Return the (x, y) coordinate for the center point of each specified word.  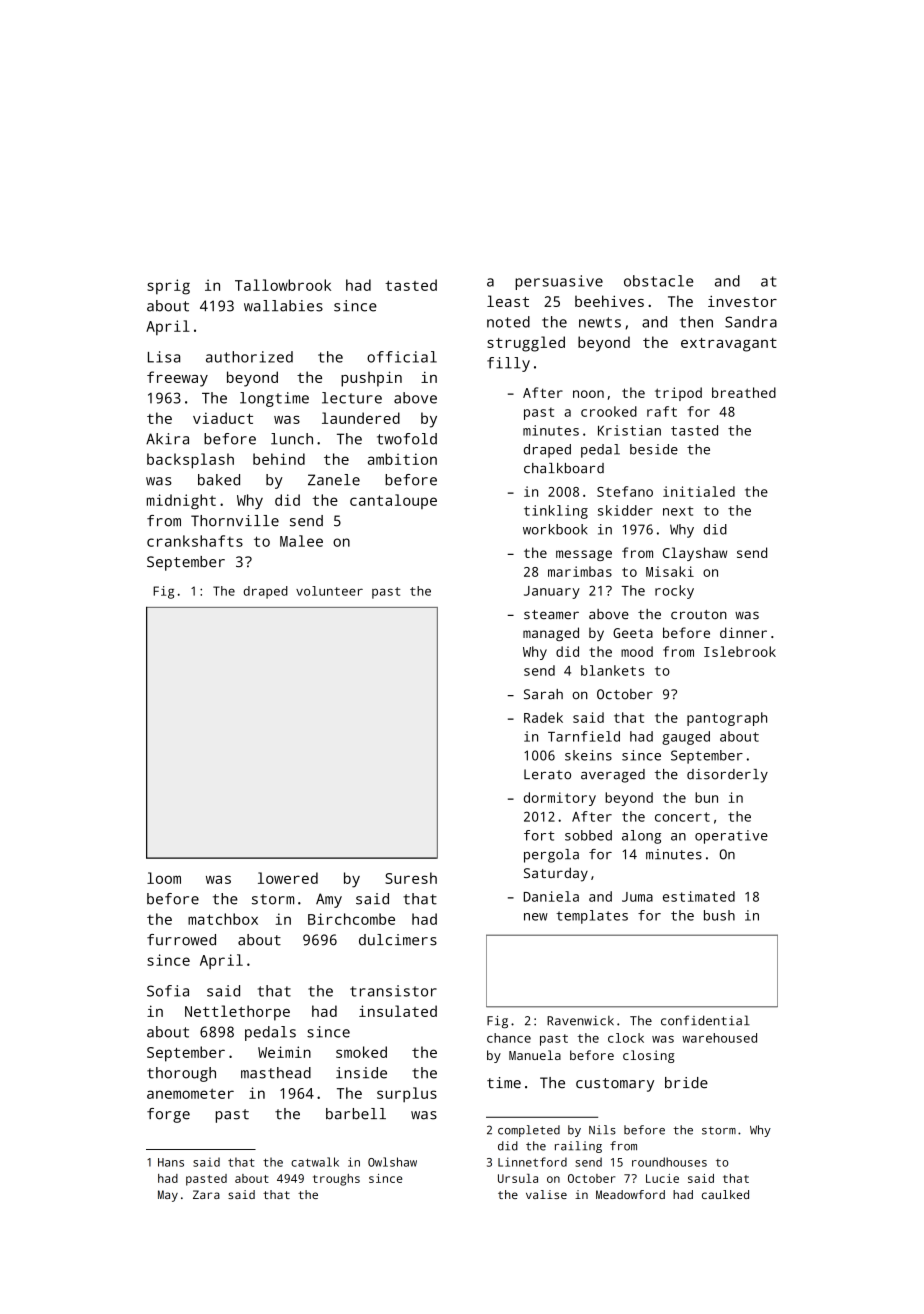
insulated (398, 1011)
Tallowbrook (283, 285)
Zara (206, 1194)
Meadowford (630, 1194)
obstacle (658, 281)
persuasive (559, 282)
